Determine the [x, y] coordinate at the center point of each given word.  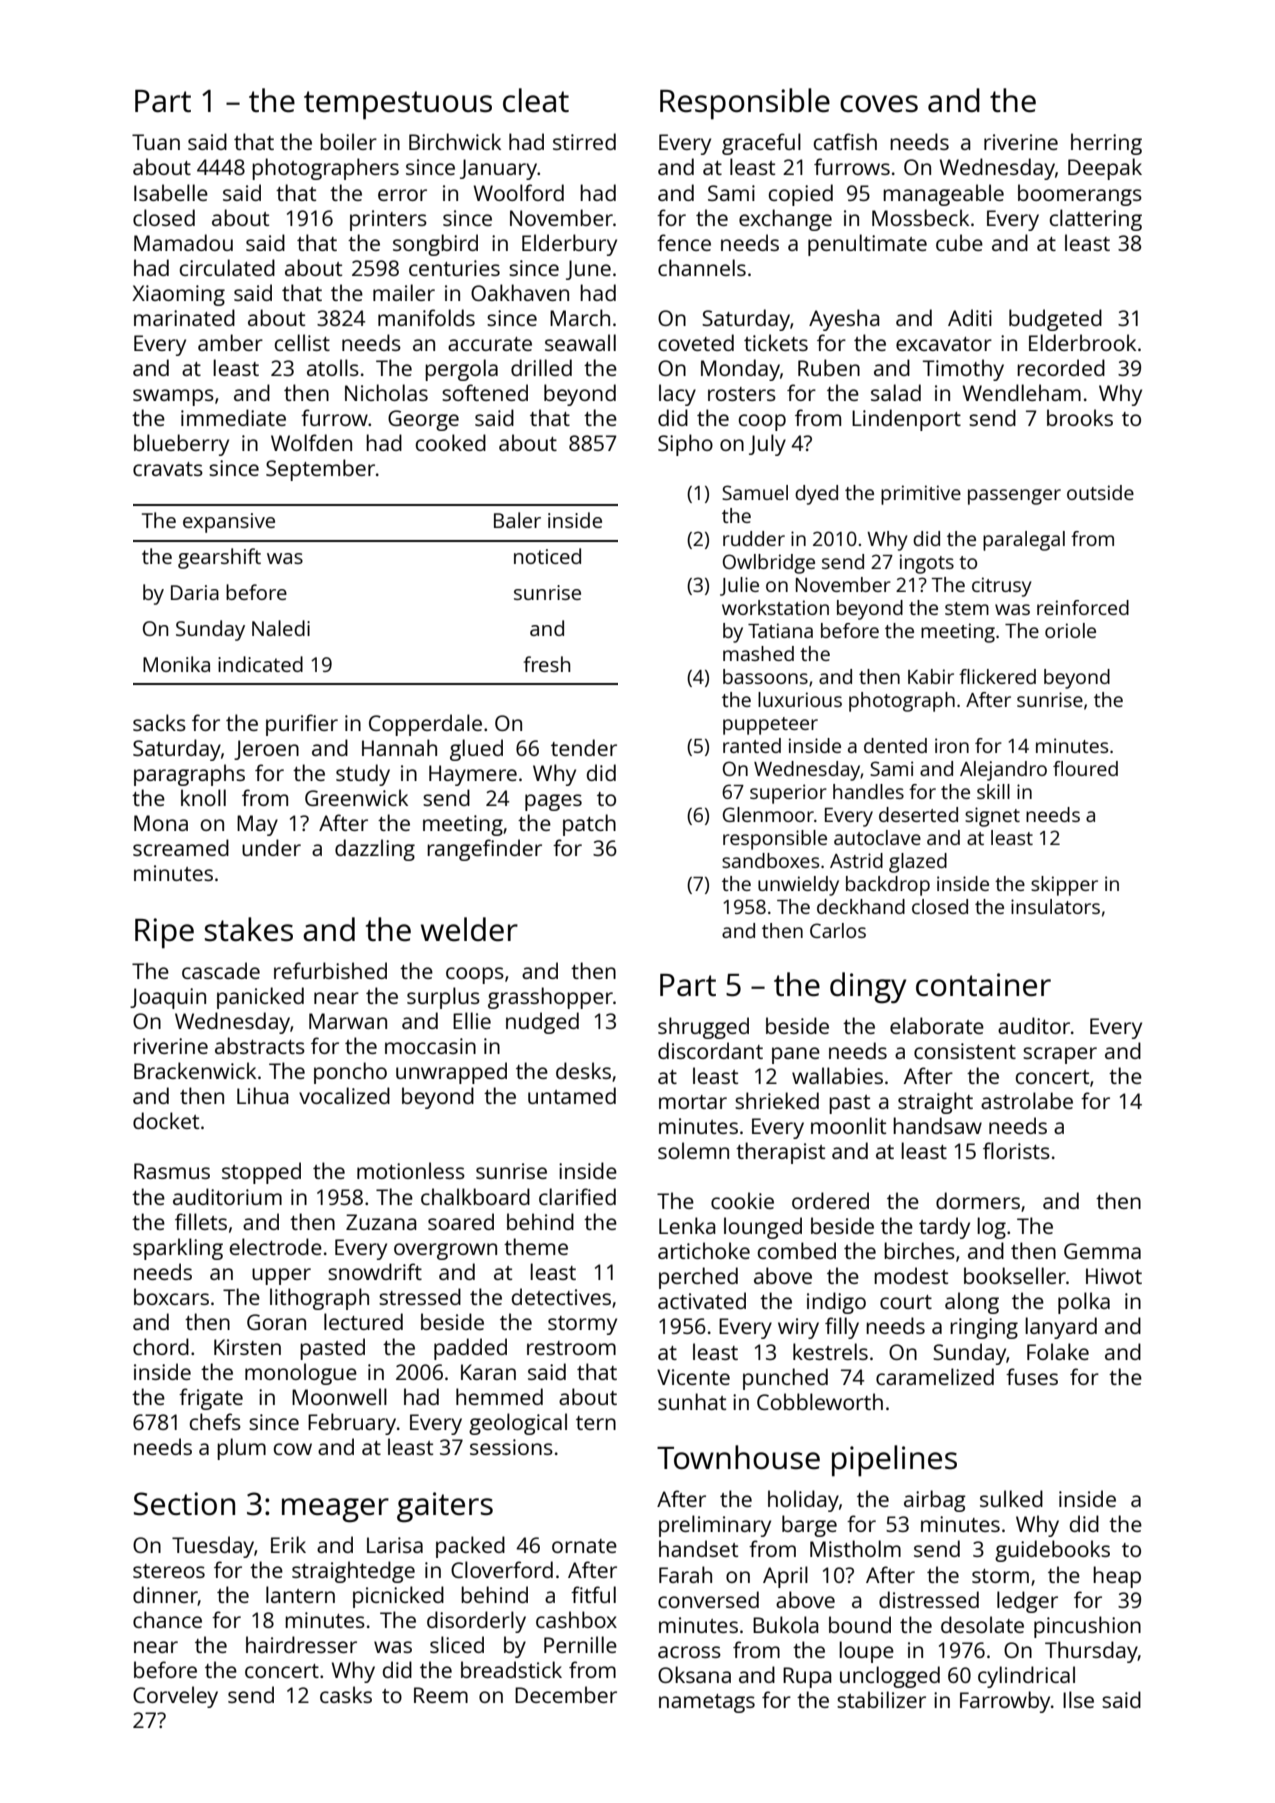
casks [346, 1694]
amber [230, 342]
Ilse [1078, 1699]
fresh [547, 664]
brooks [1080, 417]
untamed [572, 1095]
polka [1084, 1303]
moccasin [430, 1046]
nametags [707, 1703]
